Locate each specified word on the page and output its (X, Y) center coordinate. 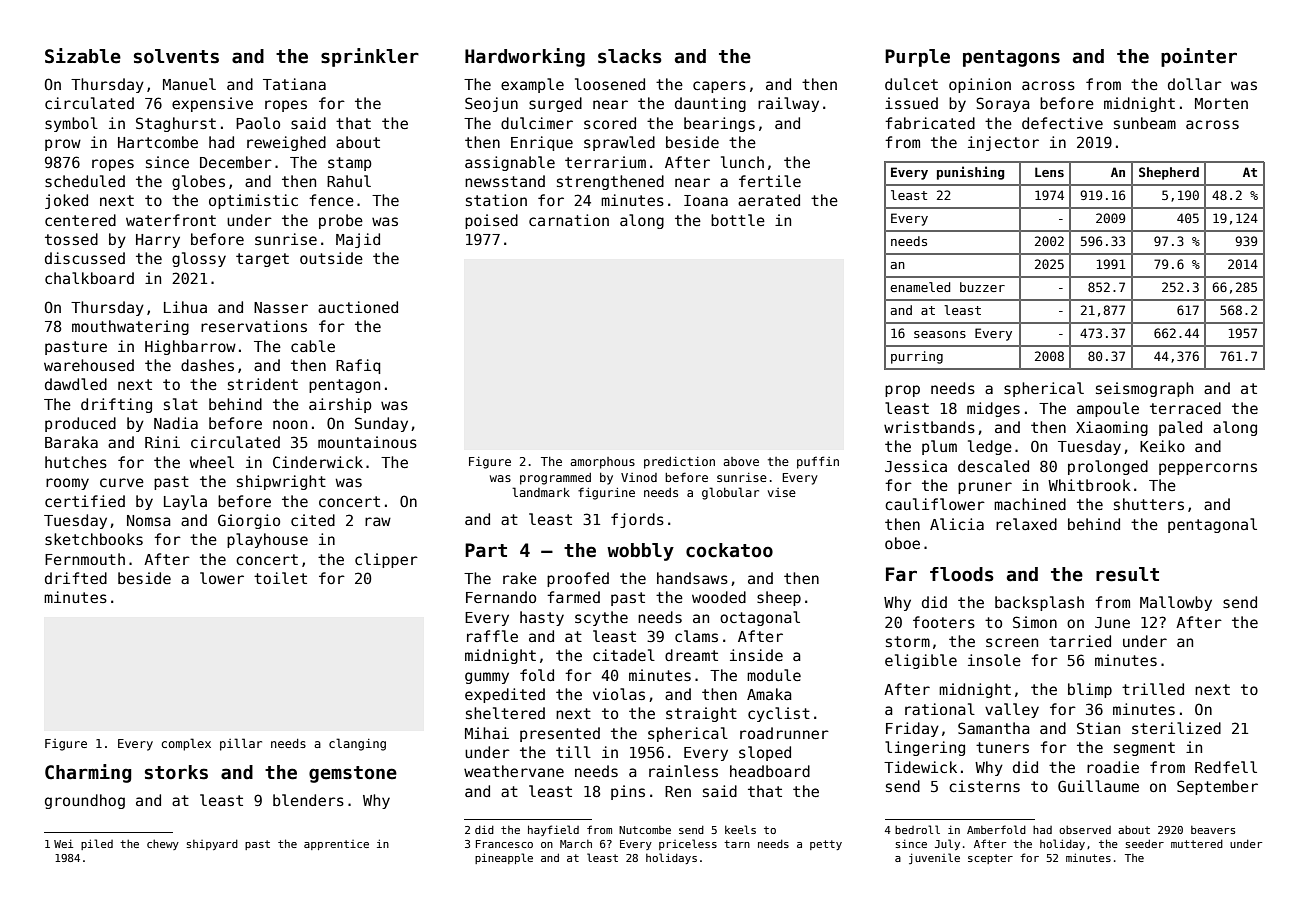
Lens (1049, 172)
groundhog (85, 801)
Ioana (706, 200)
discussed (85, 258)
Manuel (189, 84)
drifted (76, 578)
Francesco (504, 844)
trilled (1153, 689)
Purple (917, 58)
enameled (920, 287)
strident (263, 384)
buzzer (982, 287)
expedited (505, 695)
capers (719, 87)
